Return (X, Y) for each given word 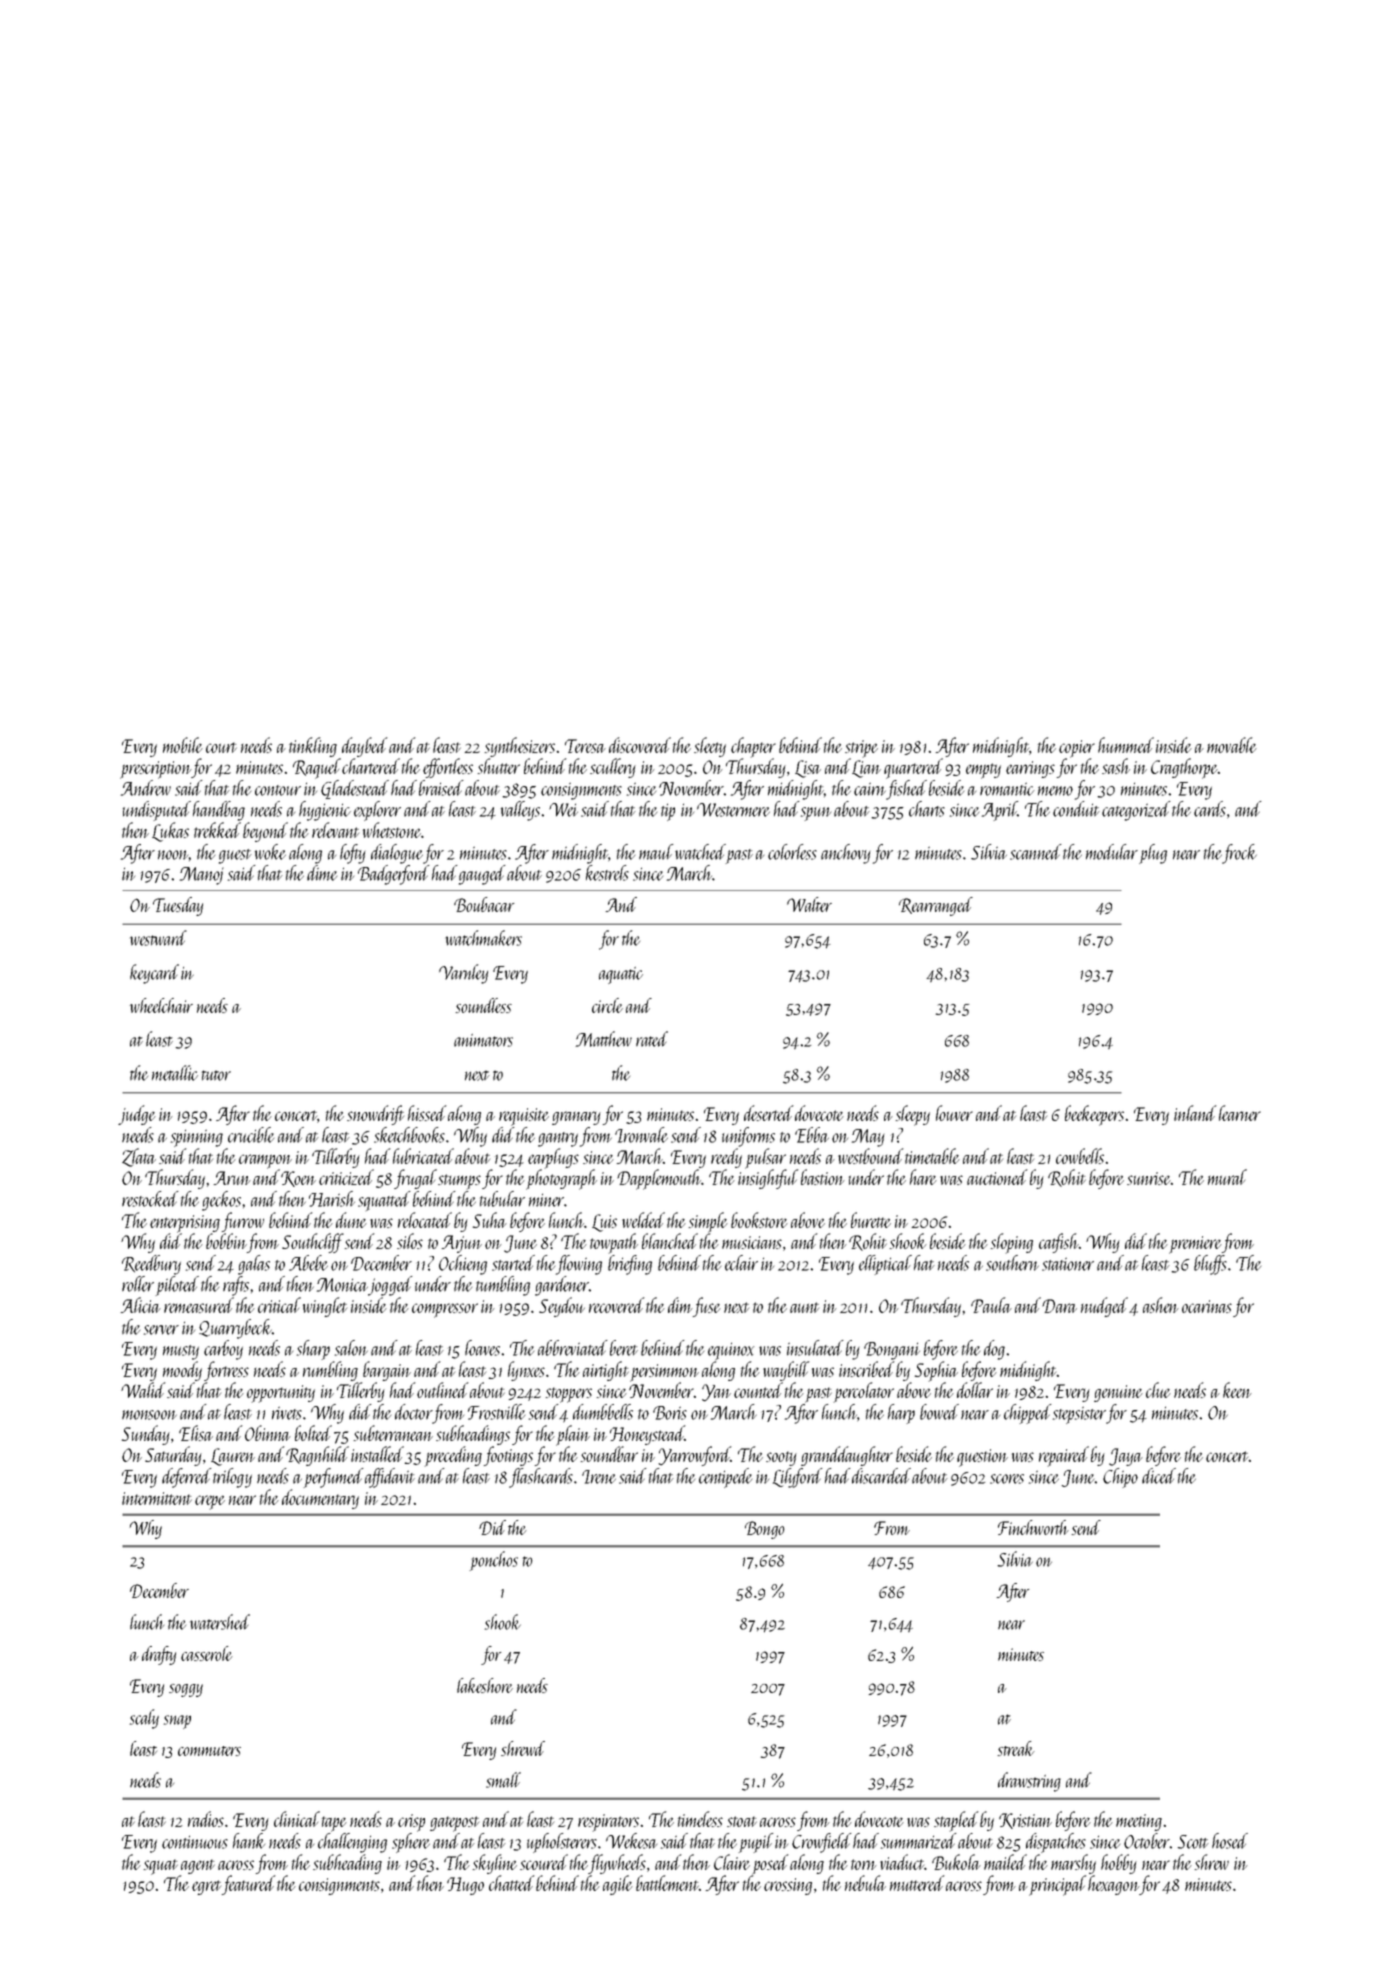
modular (1112, 852)
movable (1232, 745)
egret (206, 1887)
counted (758, 1390)
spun (816, 814)
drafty (159, 1655)
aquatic (621, 975)
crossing (788, 1886)
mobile (183, 745)
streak (1016, 1748)
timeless (700, 1819)
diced (1159, 1476)
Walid (143, 1390)
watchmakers (484, 938)
